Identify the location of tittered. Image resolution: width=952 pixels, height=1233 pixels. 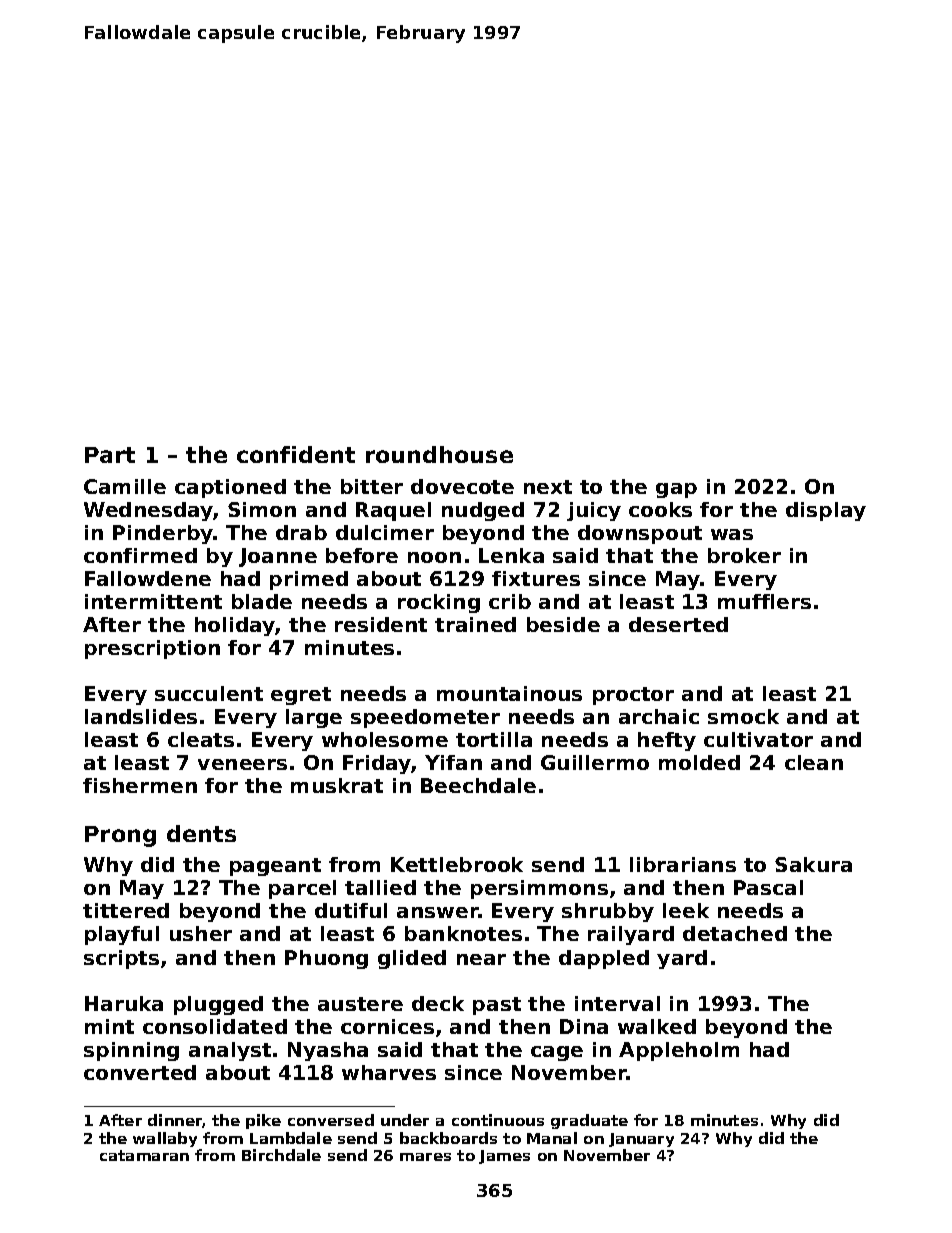
(126, 910).
